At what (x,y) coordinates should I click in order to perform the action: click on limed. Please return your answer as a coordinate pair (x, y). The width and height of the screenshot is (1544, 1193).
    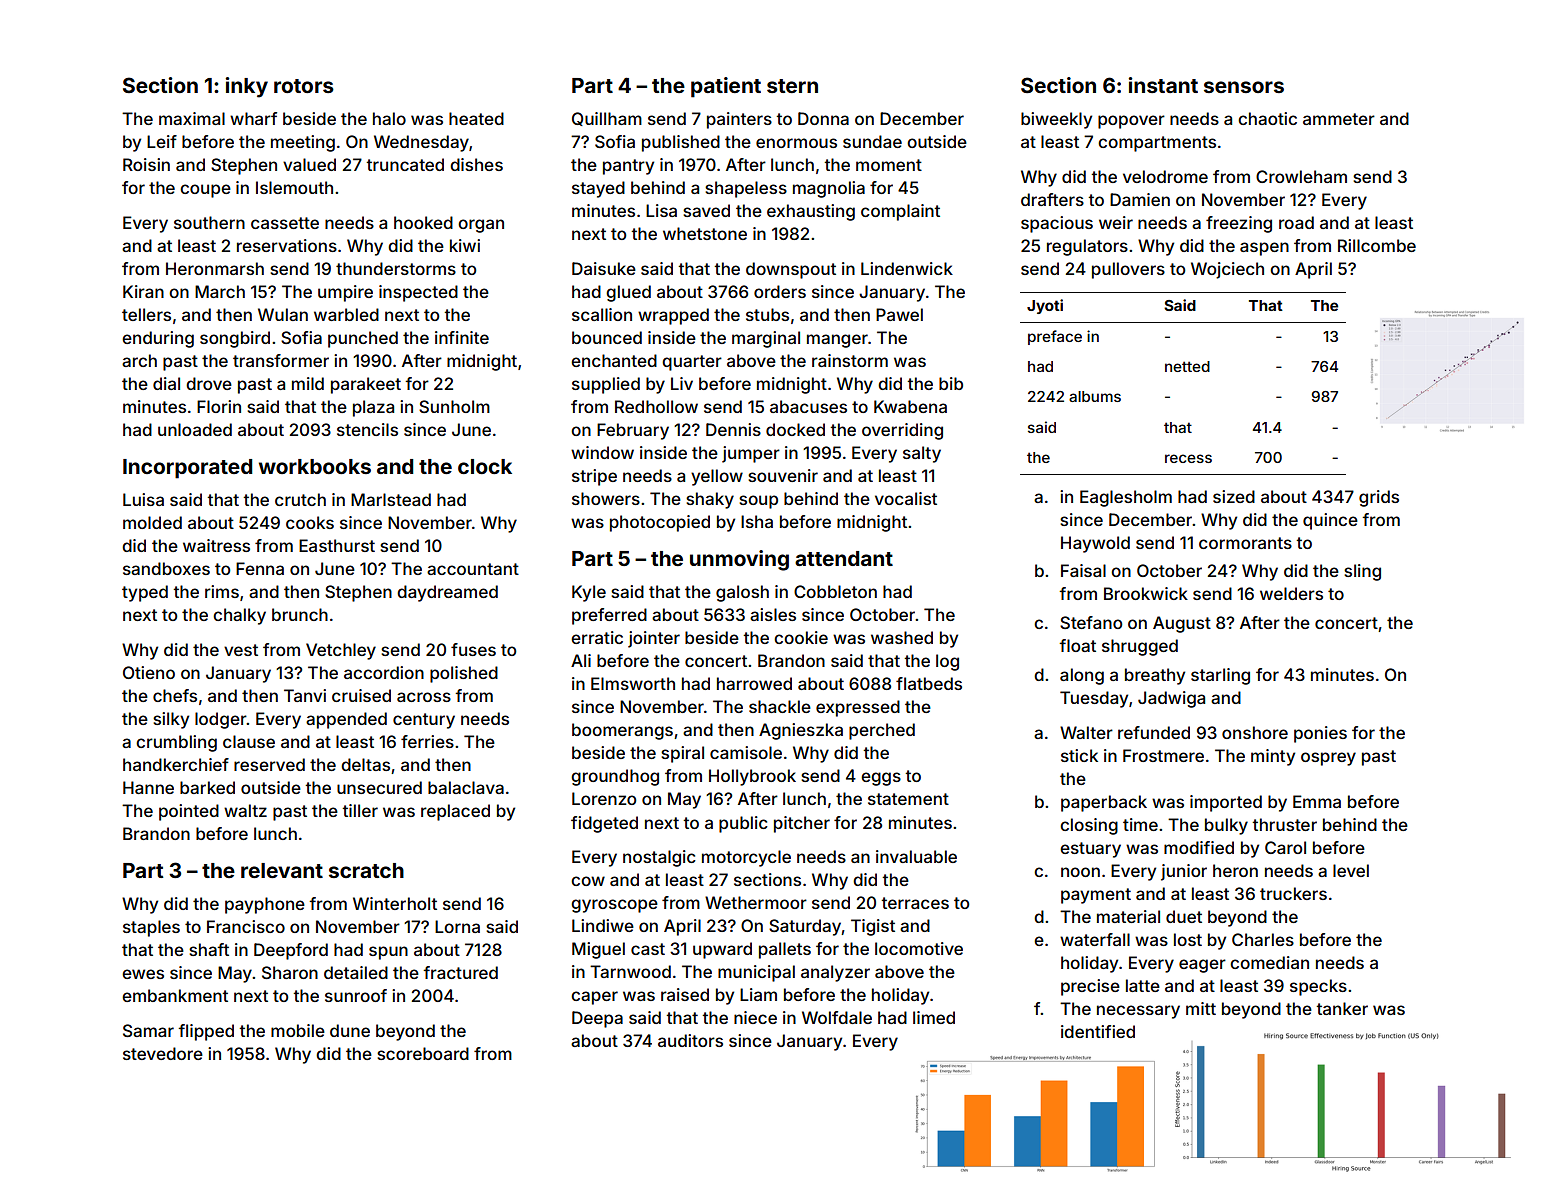
    Looking at the image, I should click on (934, 1017).
